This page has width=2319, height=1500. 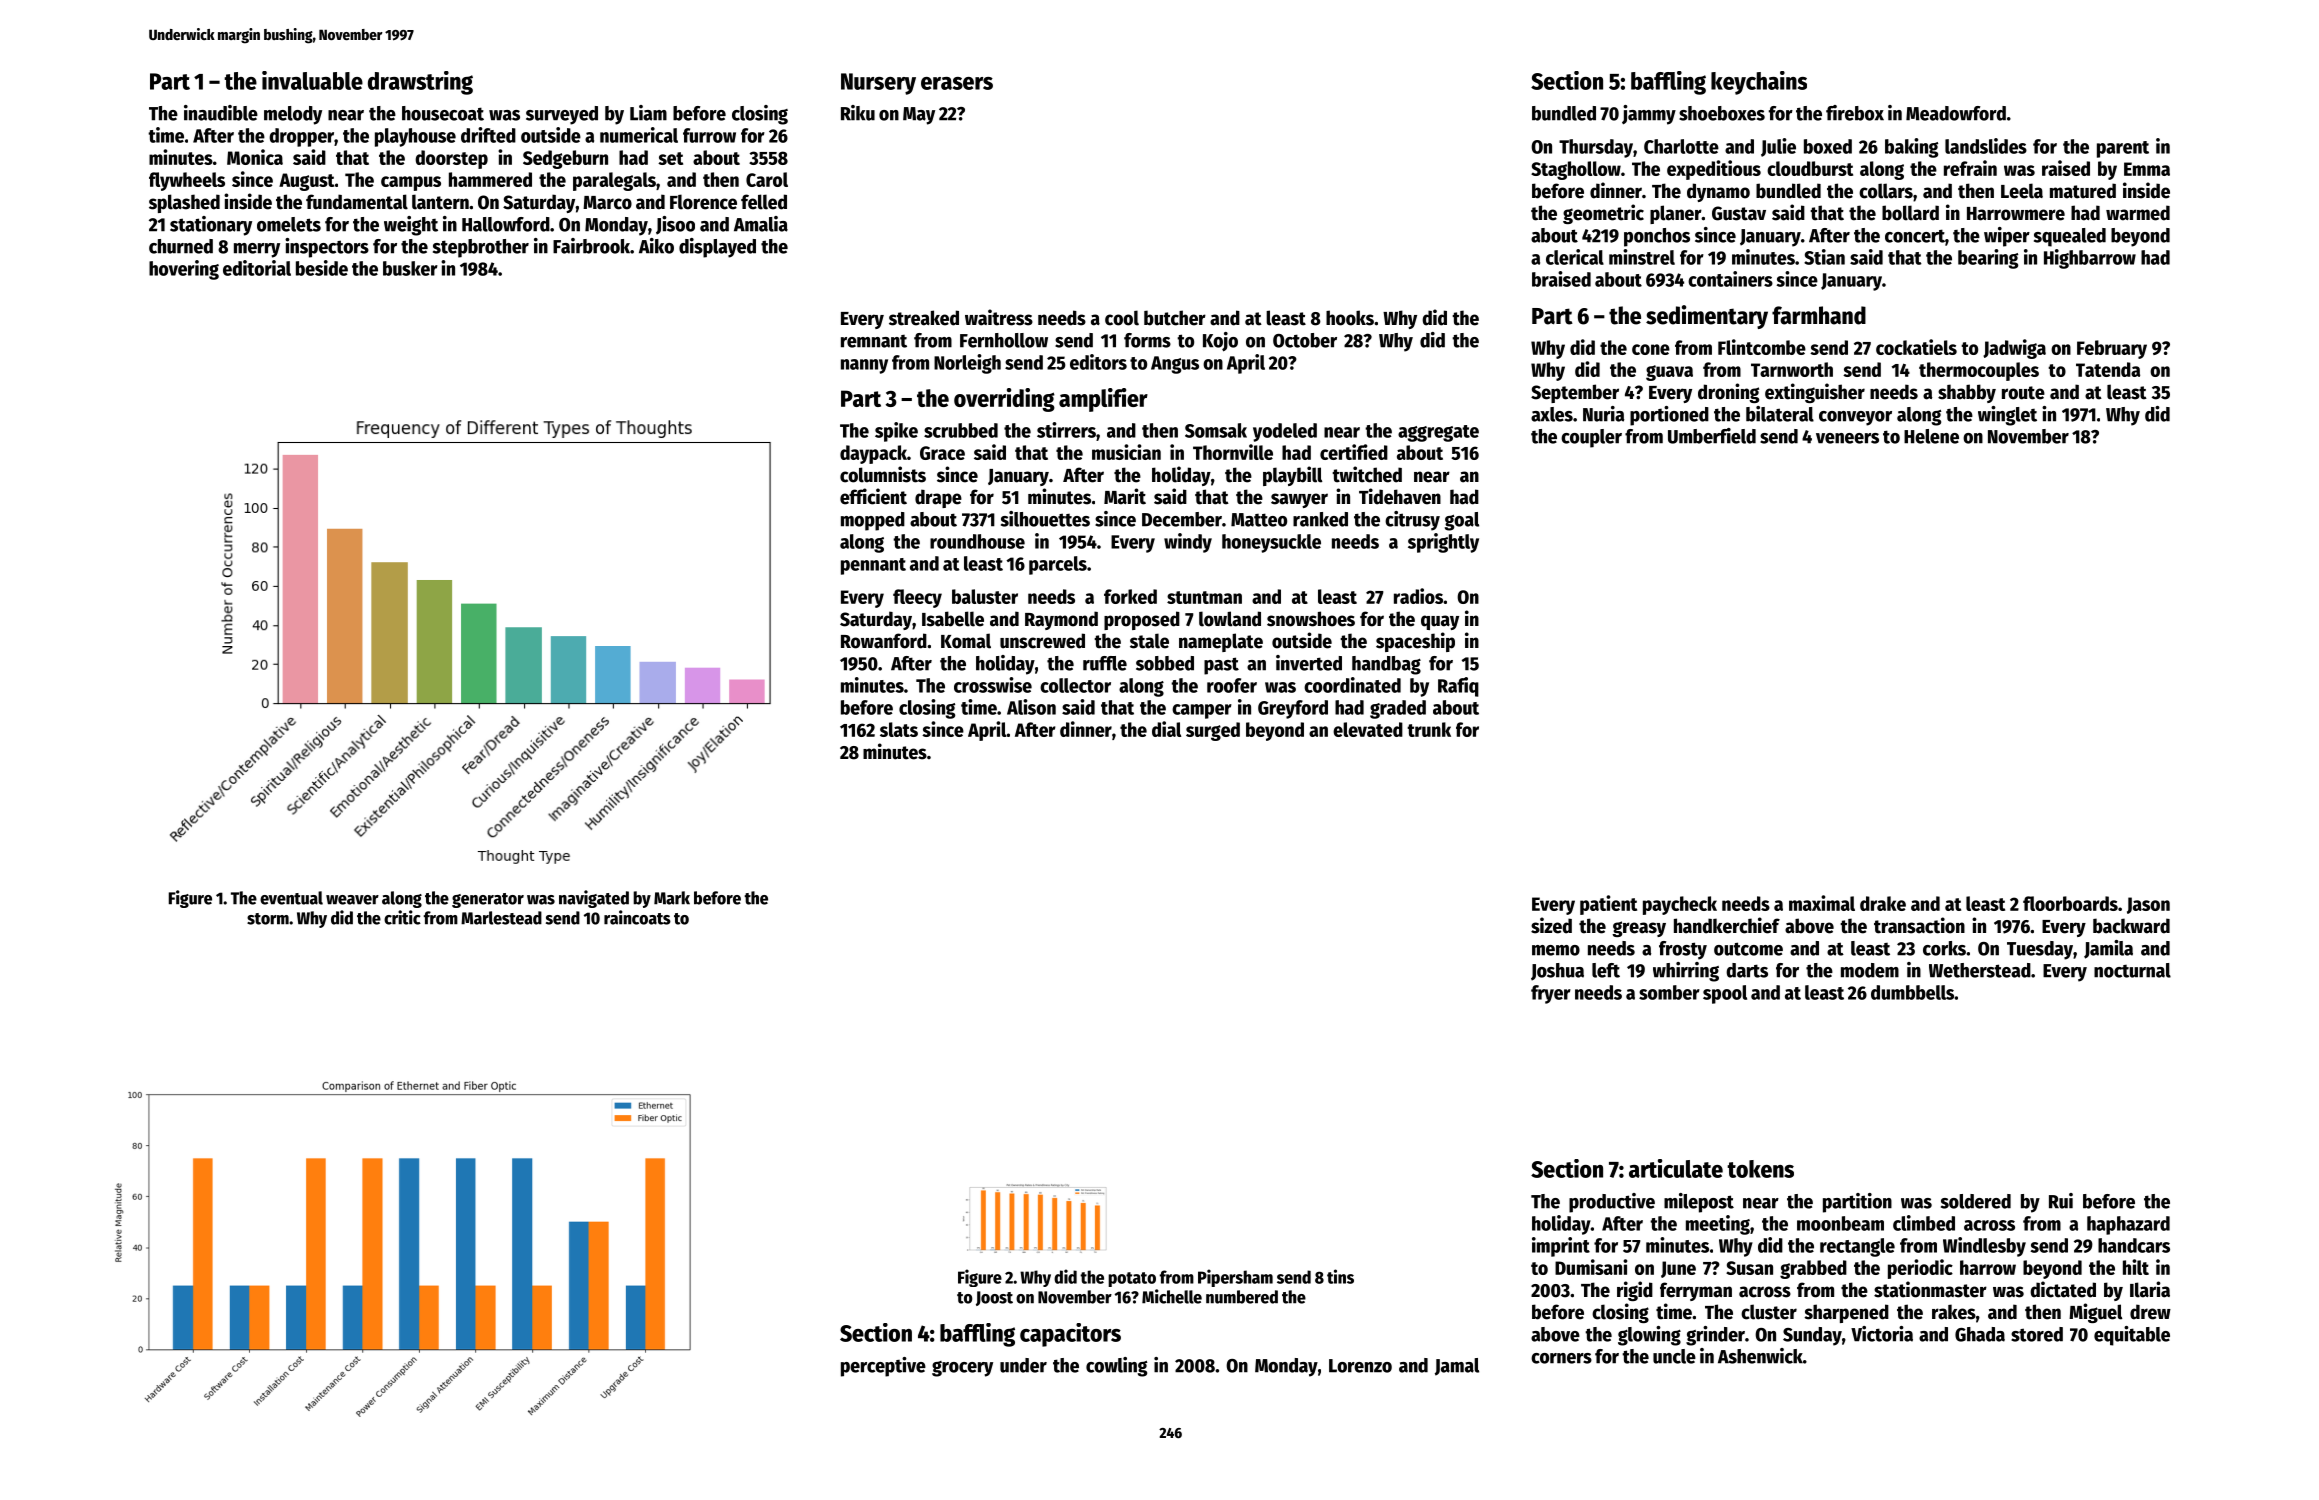 I want to click on stored, so click(x=2037, y=1334).
